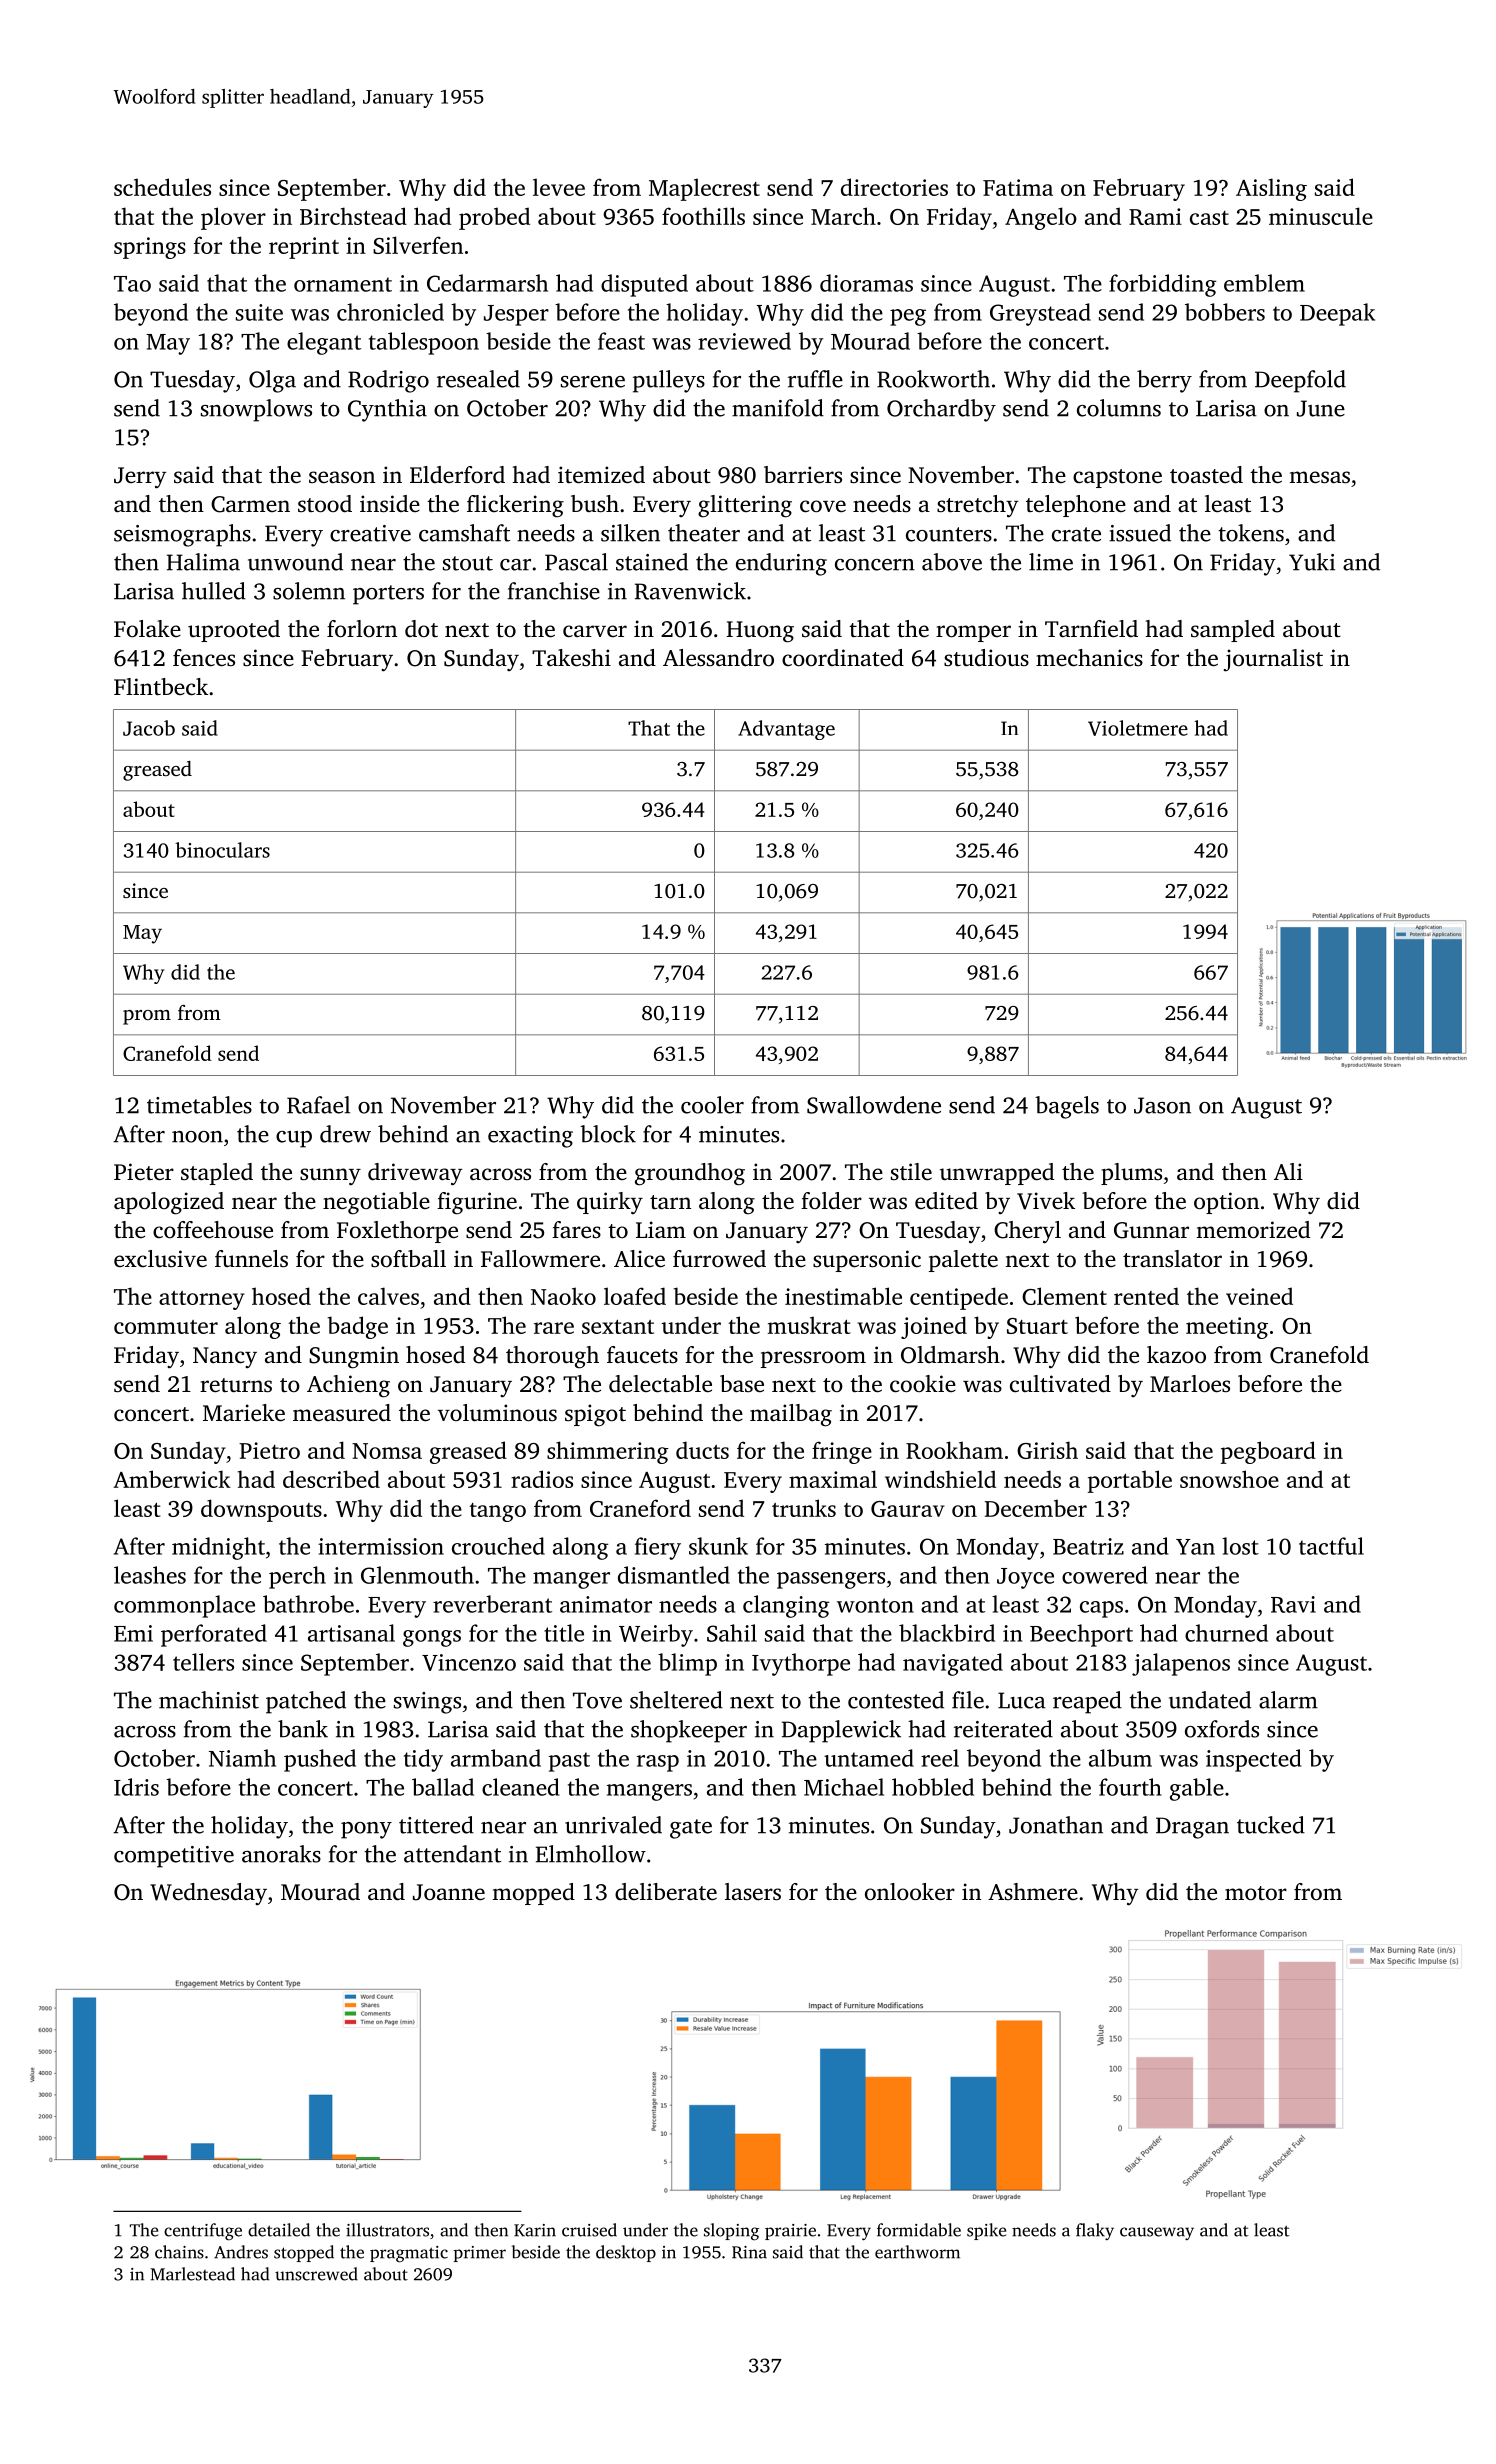 The image size is (1496, 2464). What do you see at coordinates (844, 1787) in the screenshot?
I see `Michael` at bounding box center [844, 1787].
